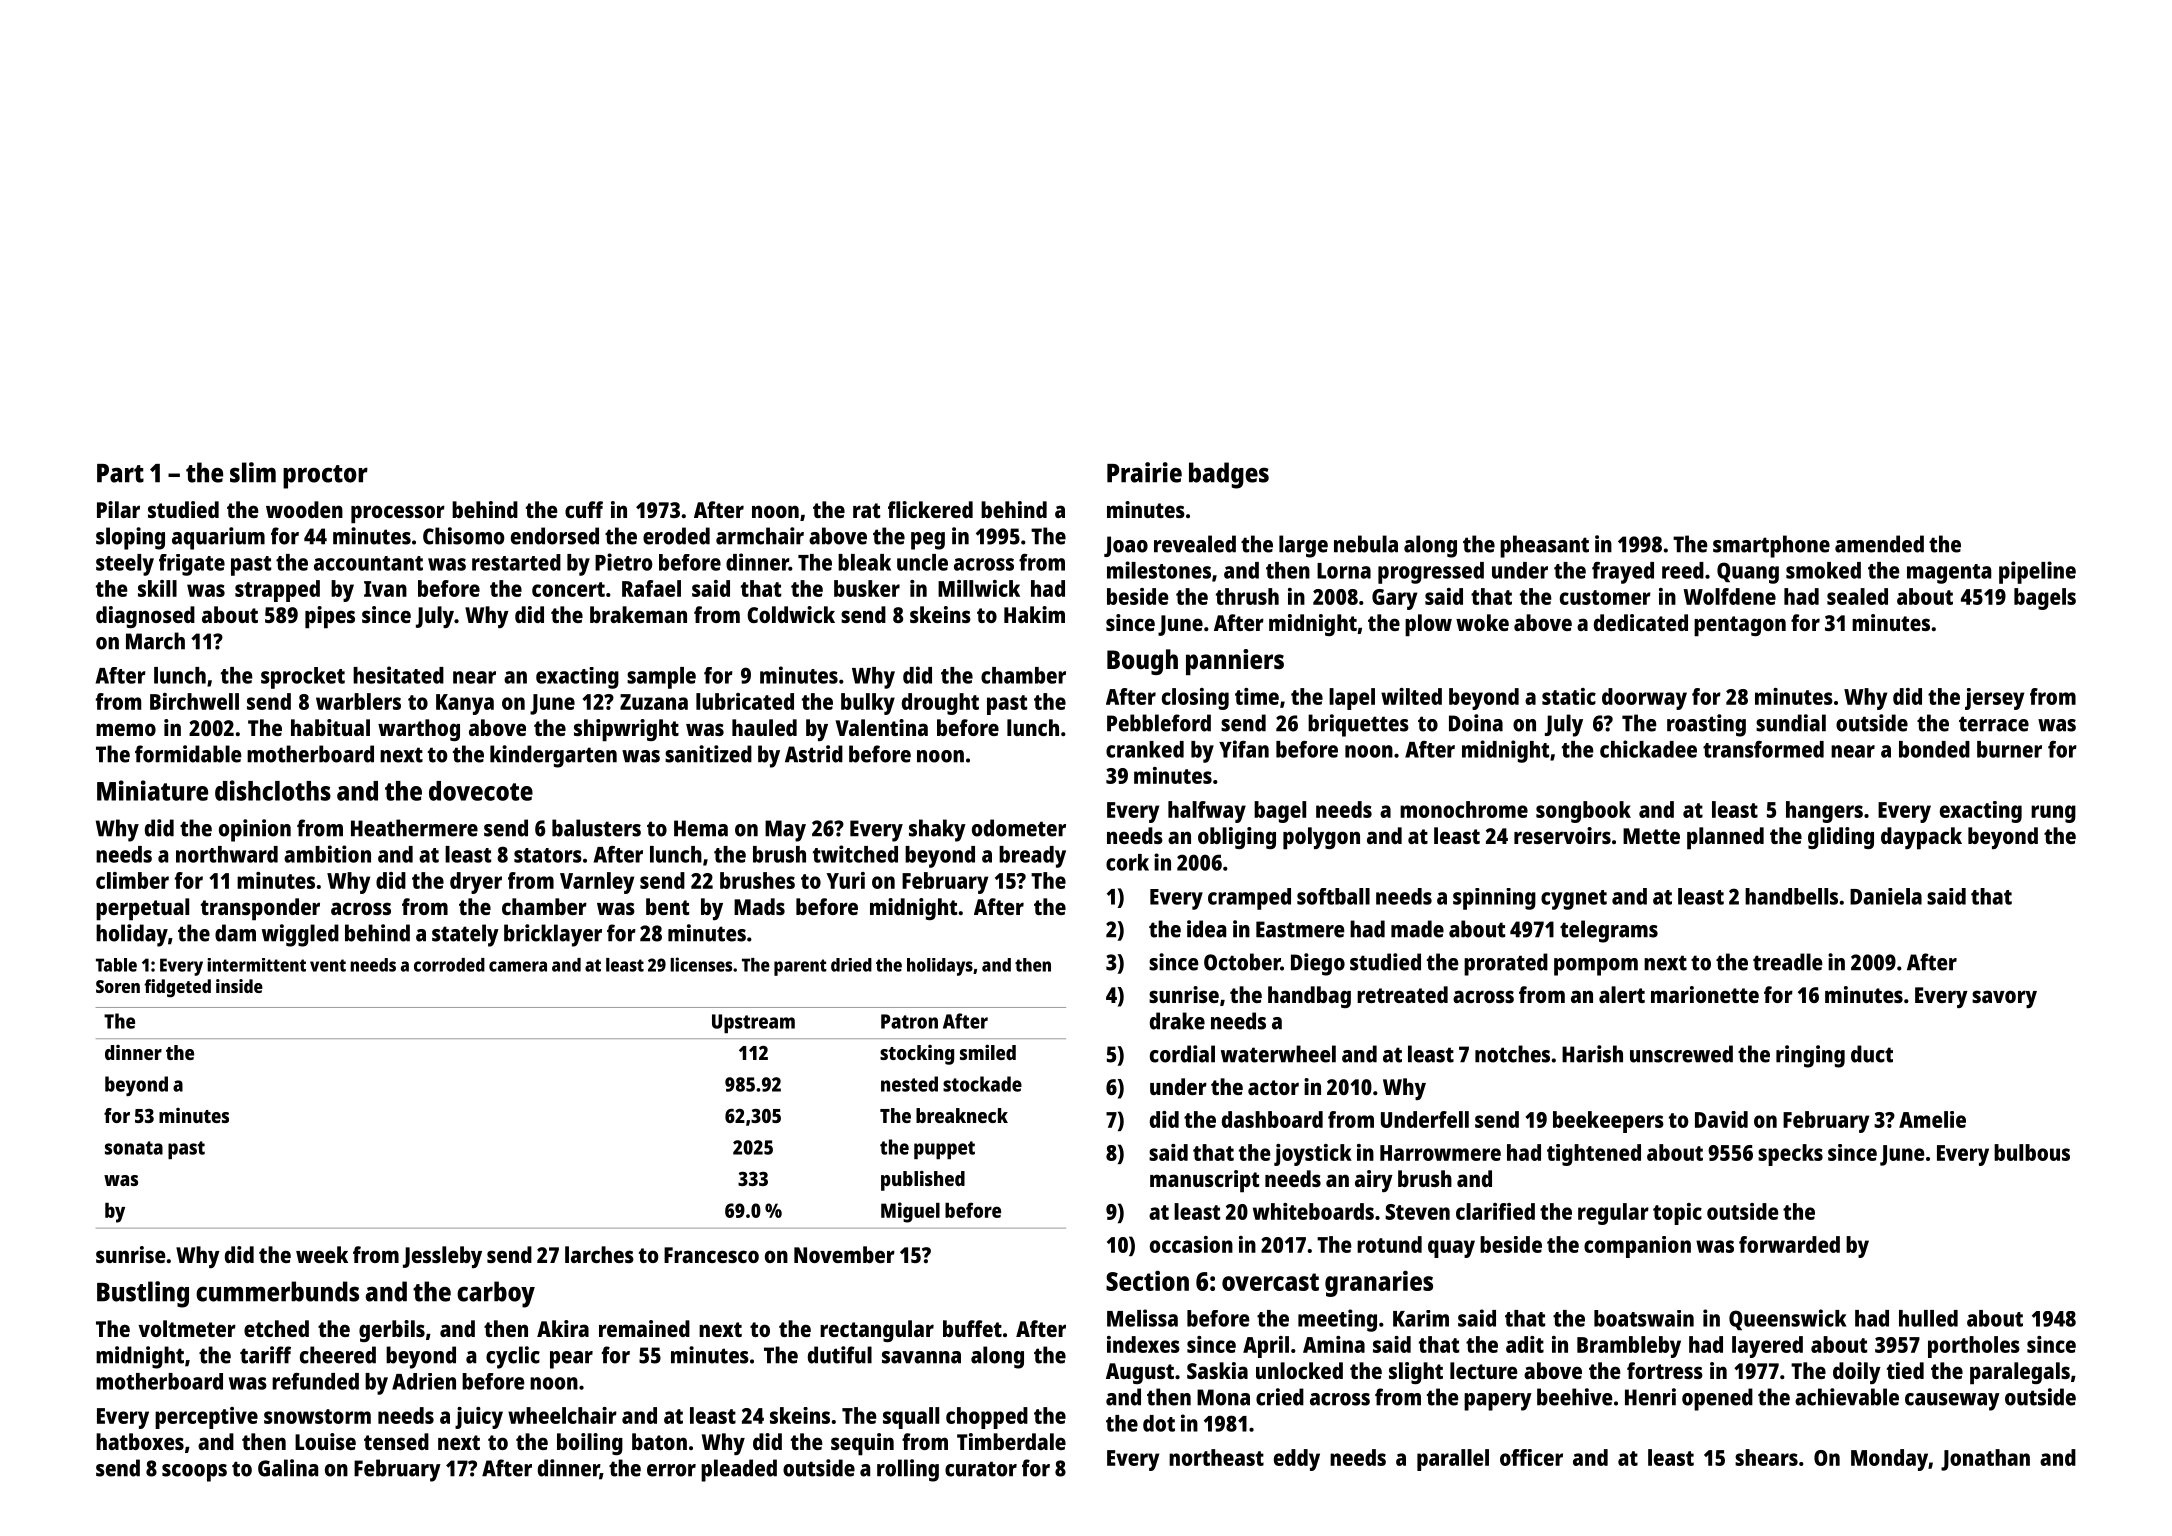  Describe the element at coordinates (1789, 1244) in the image. I see `forwarded` at that location.
